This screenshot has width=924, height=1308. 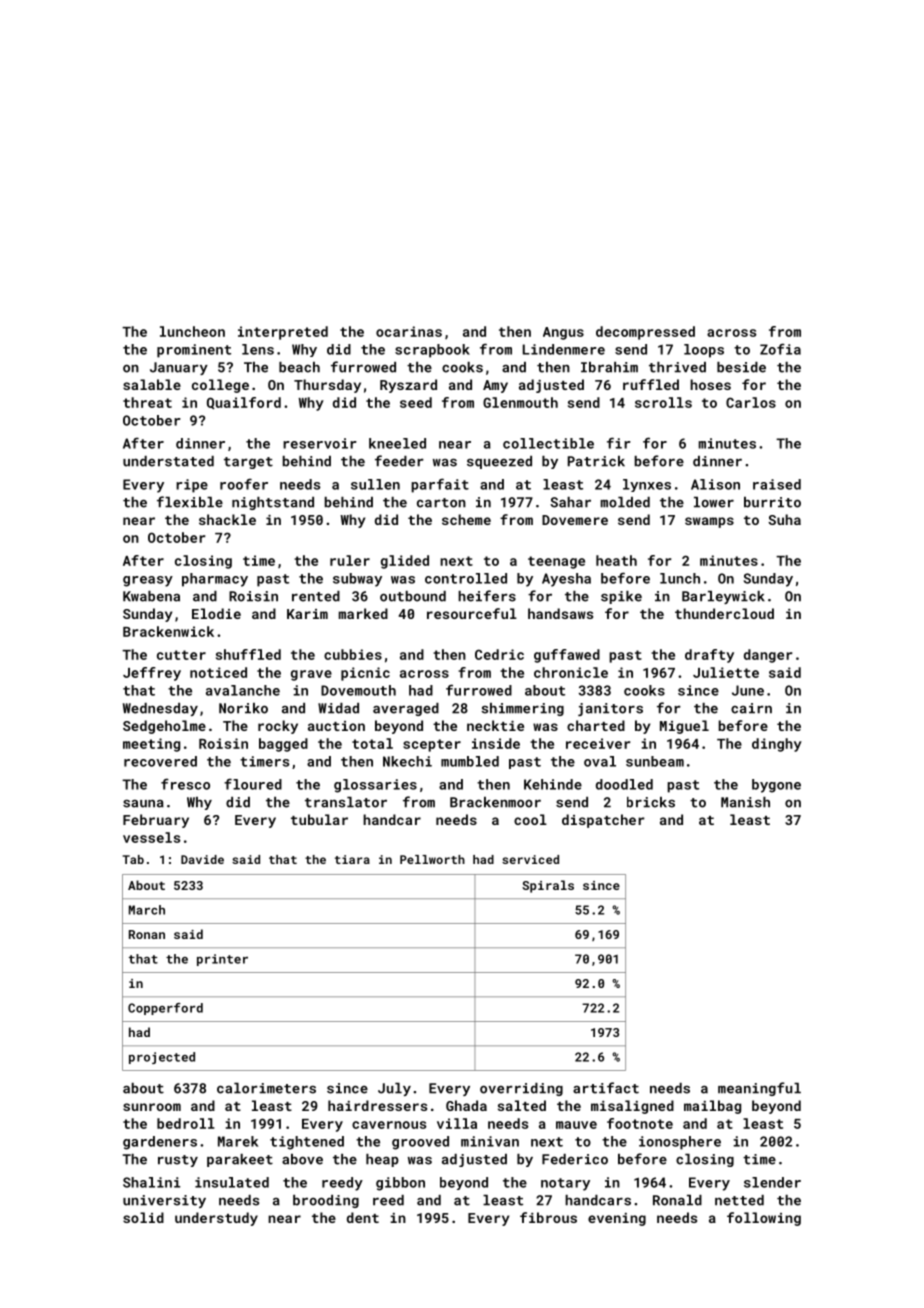 What do you see at coordinates (218, 672) in the screenshot?
I see `noticed` at bounding box center [218, 672].
